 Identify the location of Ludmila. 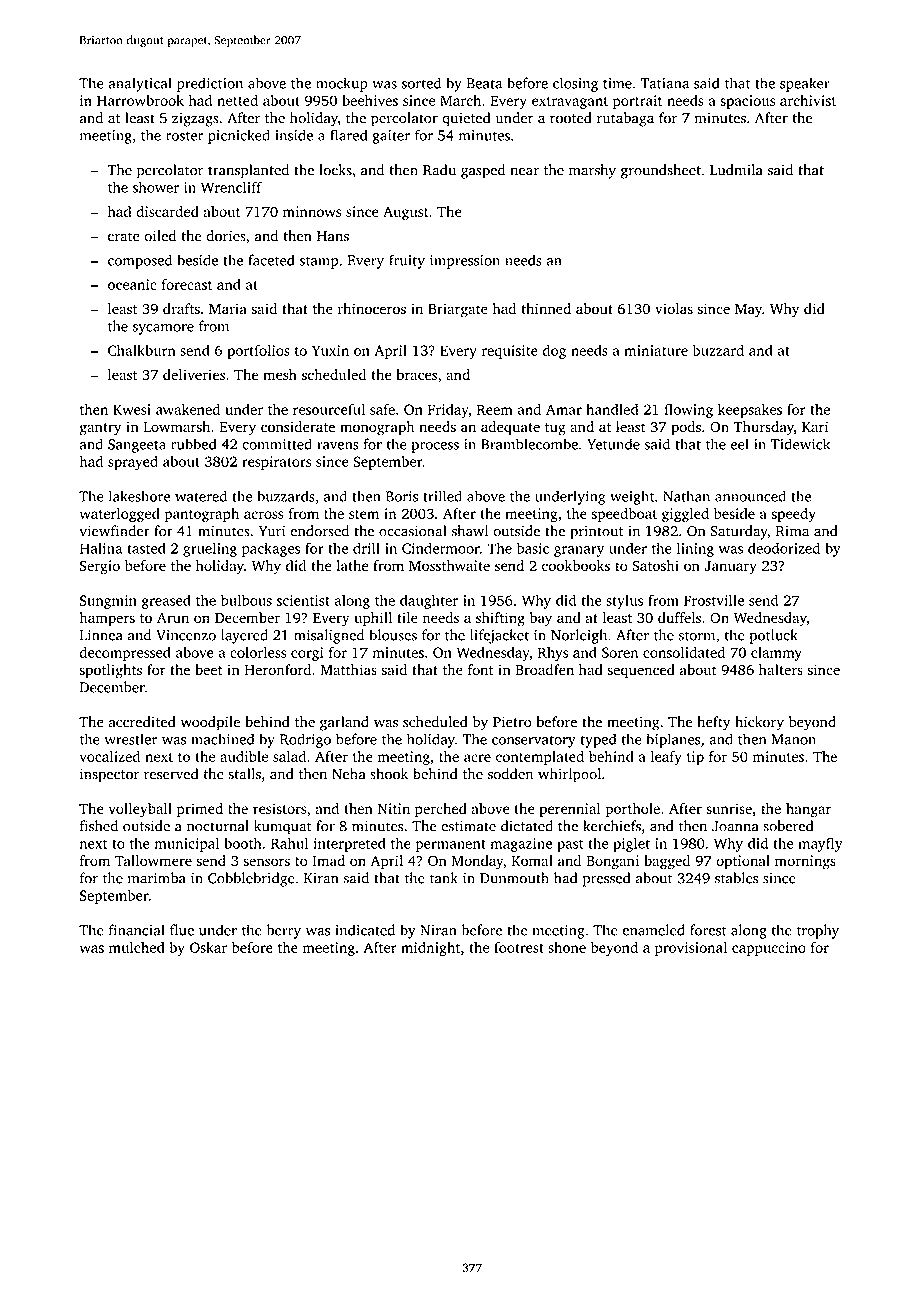
(736, 170).
